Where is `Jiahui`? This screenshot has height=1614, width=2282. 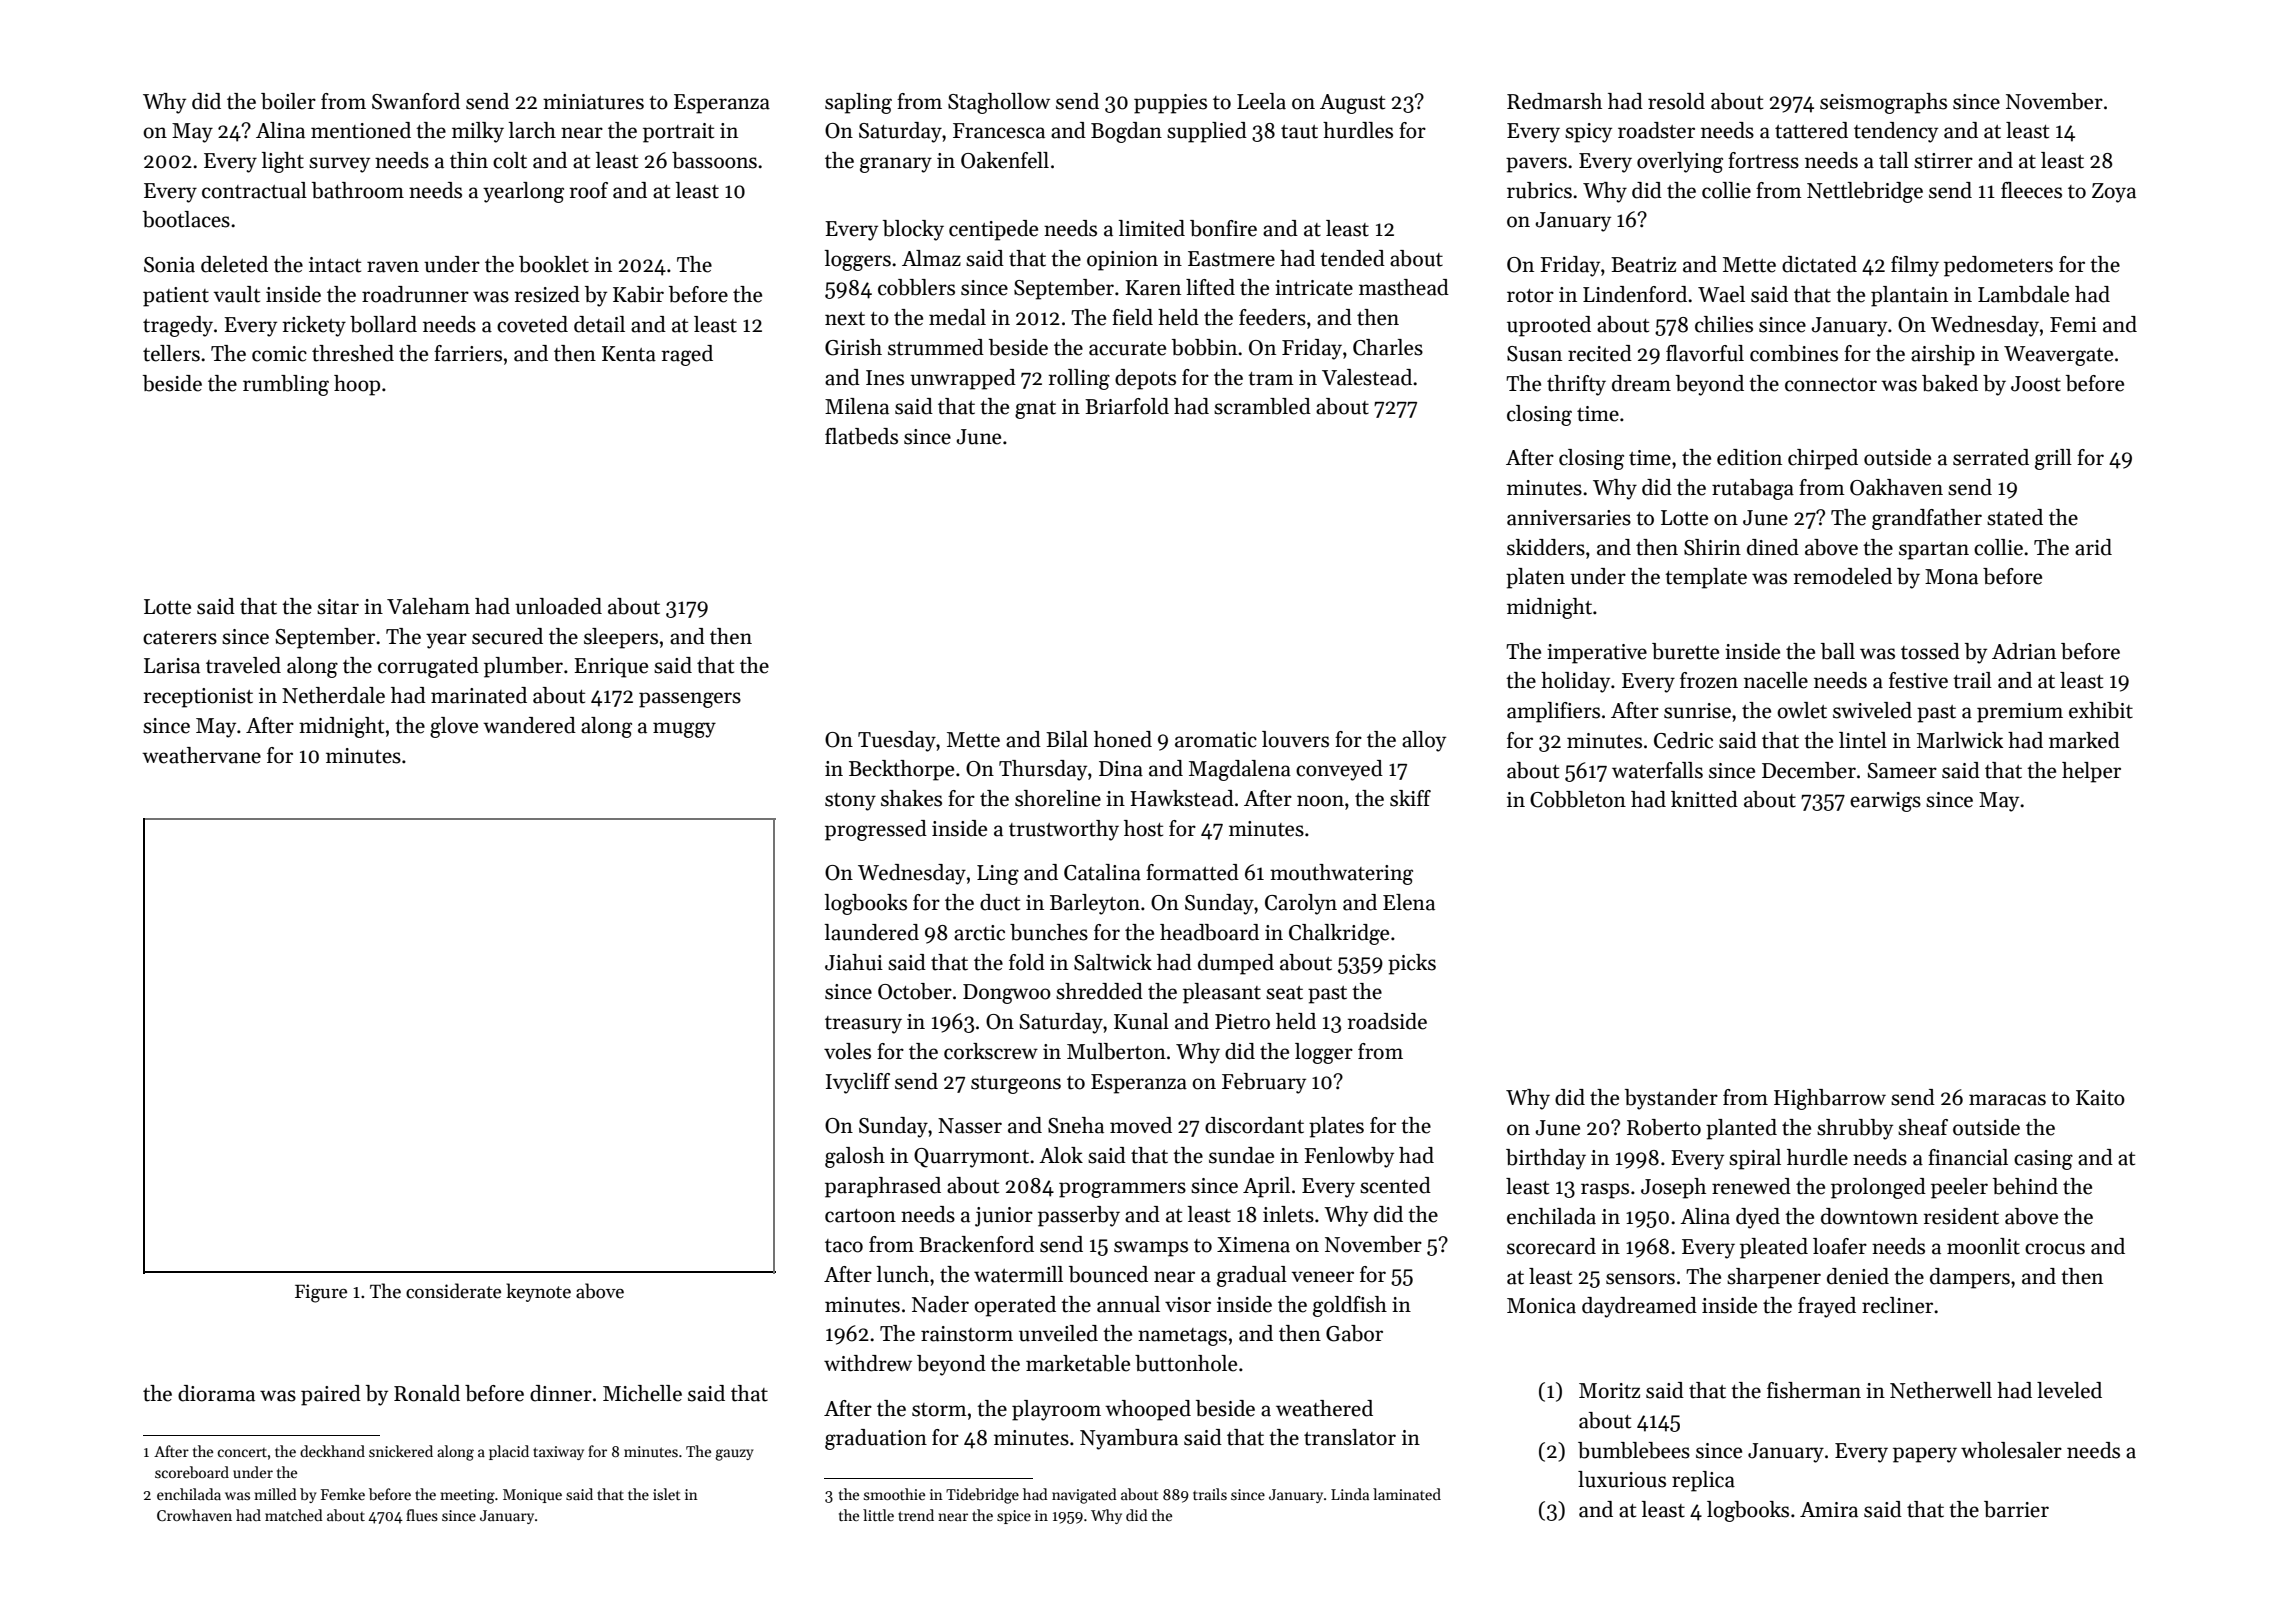
Jiahui is located at coordinates (854, 962).
